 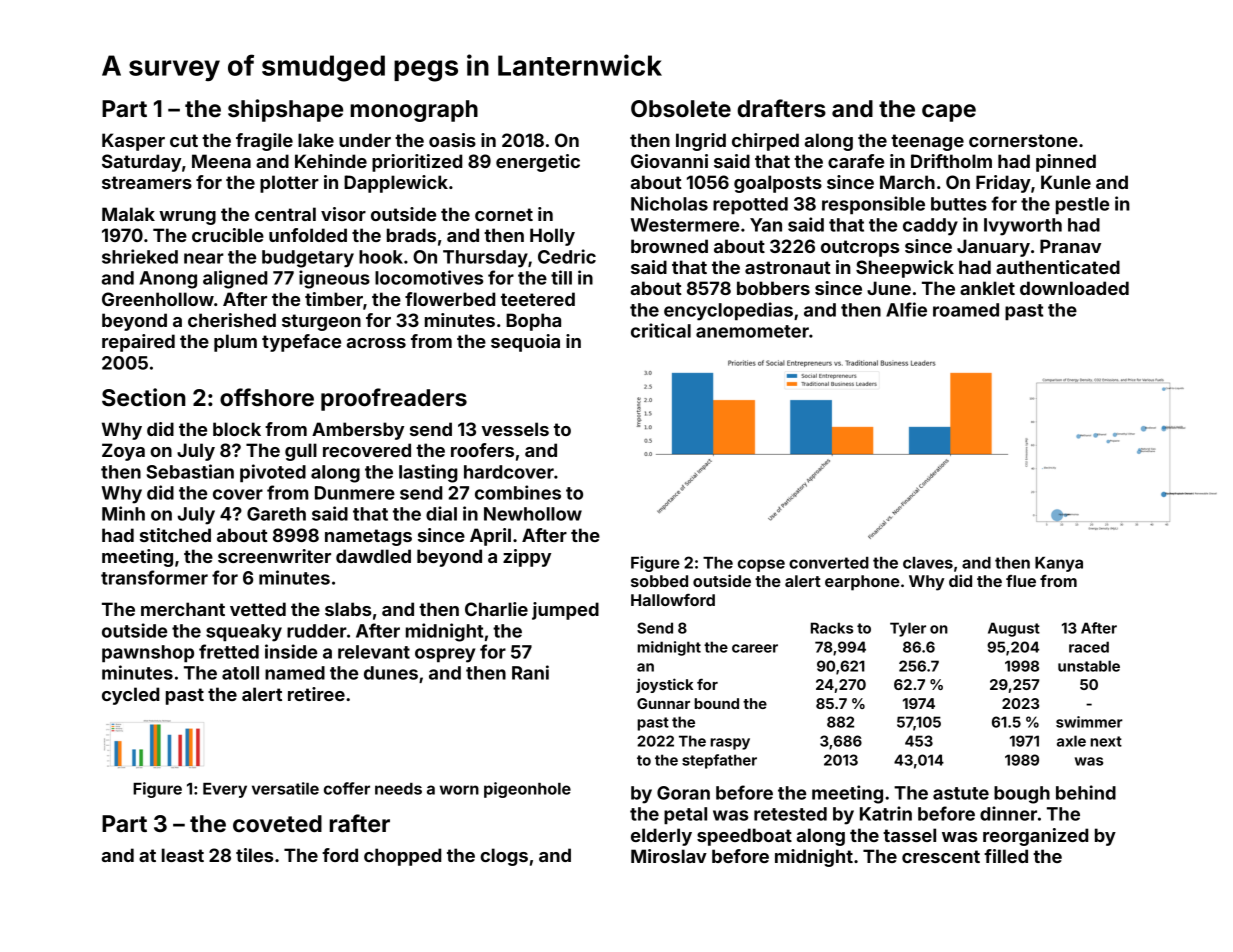 I want to click on roamed, so click(x=966, y=310).
